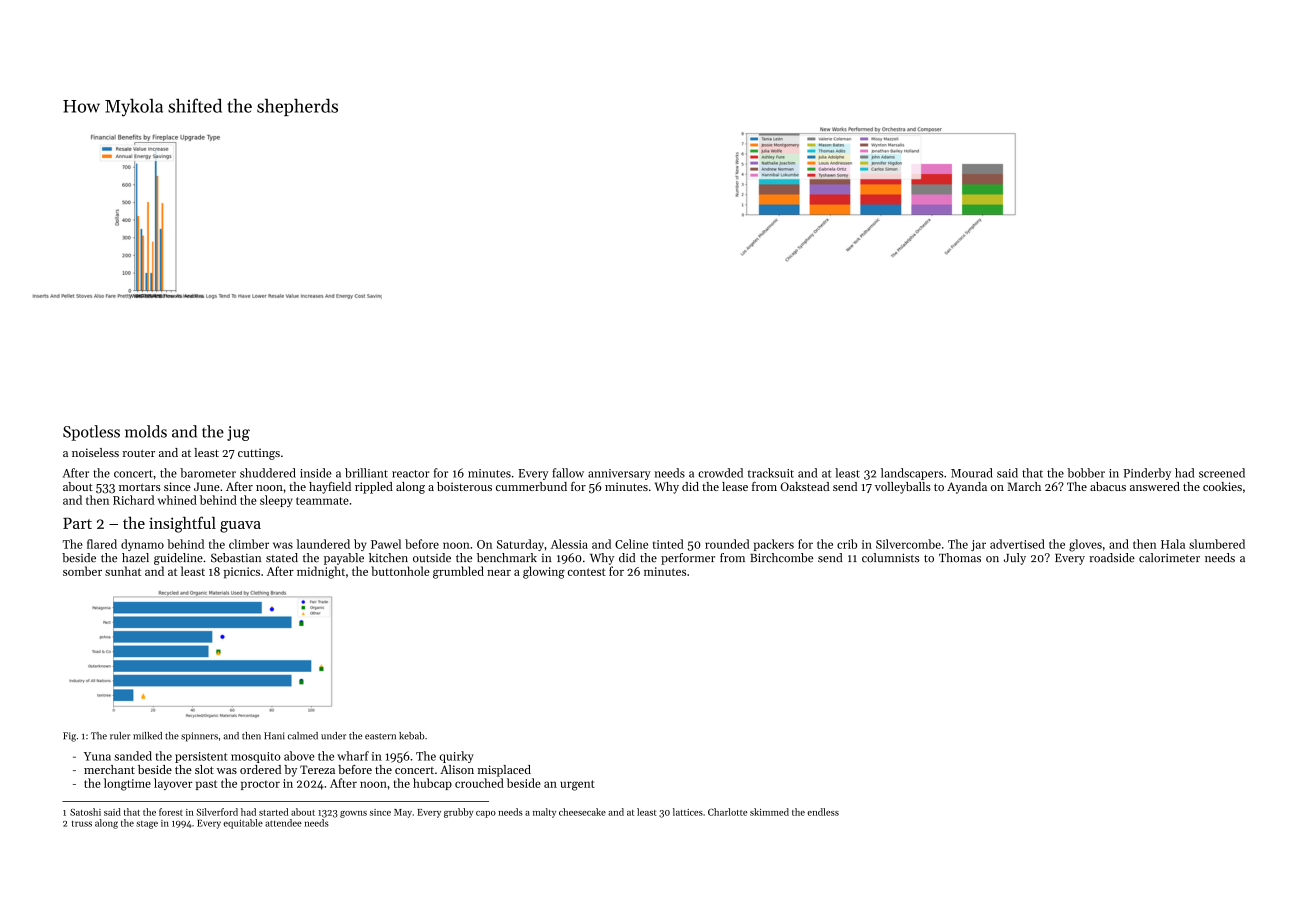  What do you see at coordinates (823, 812) in the screenshot?
I see `endless` at bounding box center [823, 812].
